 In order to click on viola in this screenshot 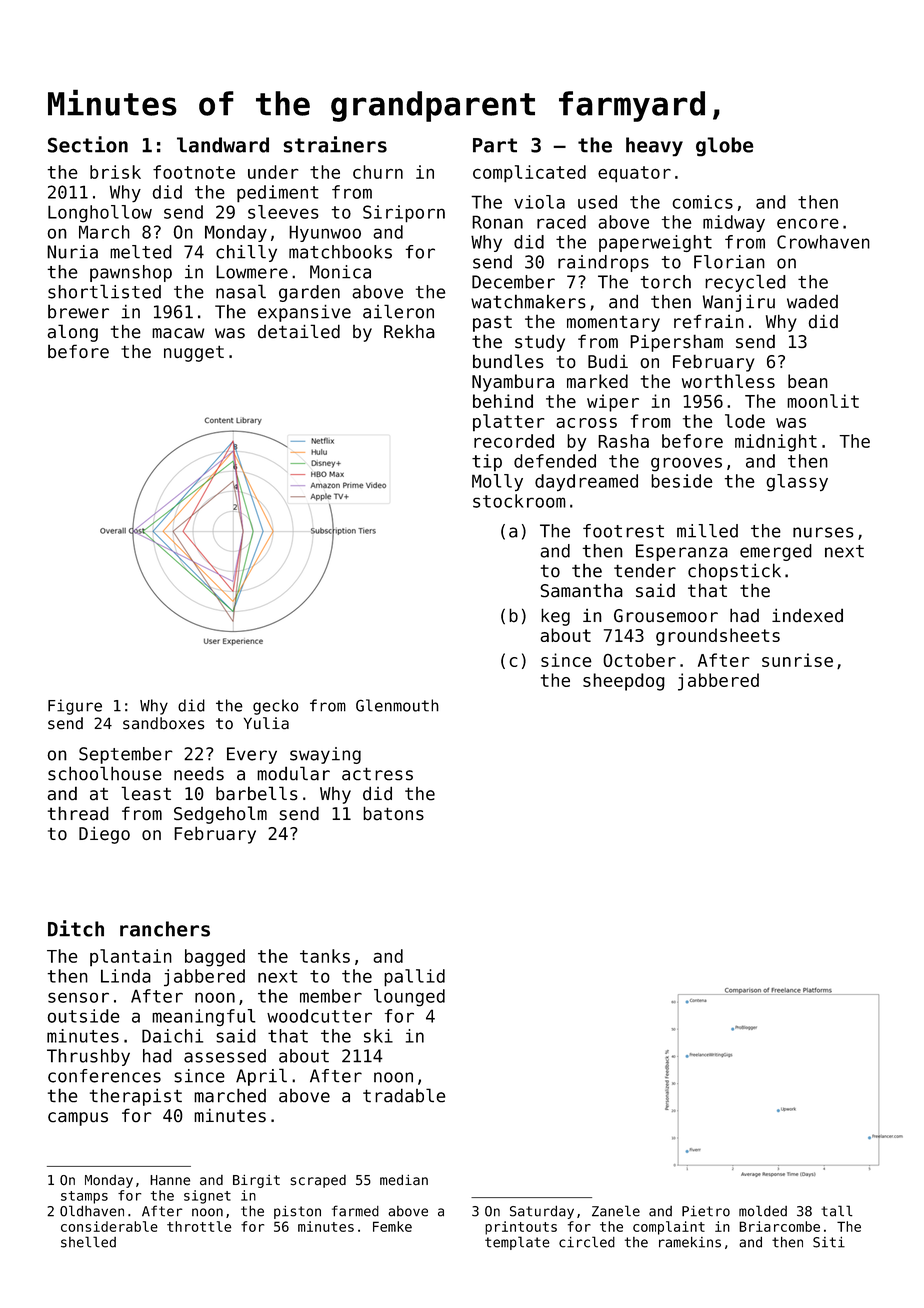, I will do `click(539, 202)`.
